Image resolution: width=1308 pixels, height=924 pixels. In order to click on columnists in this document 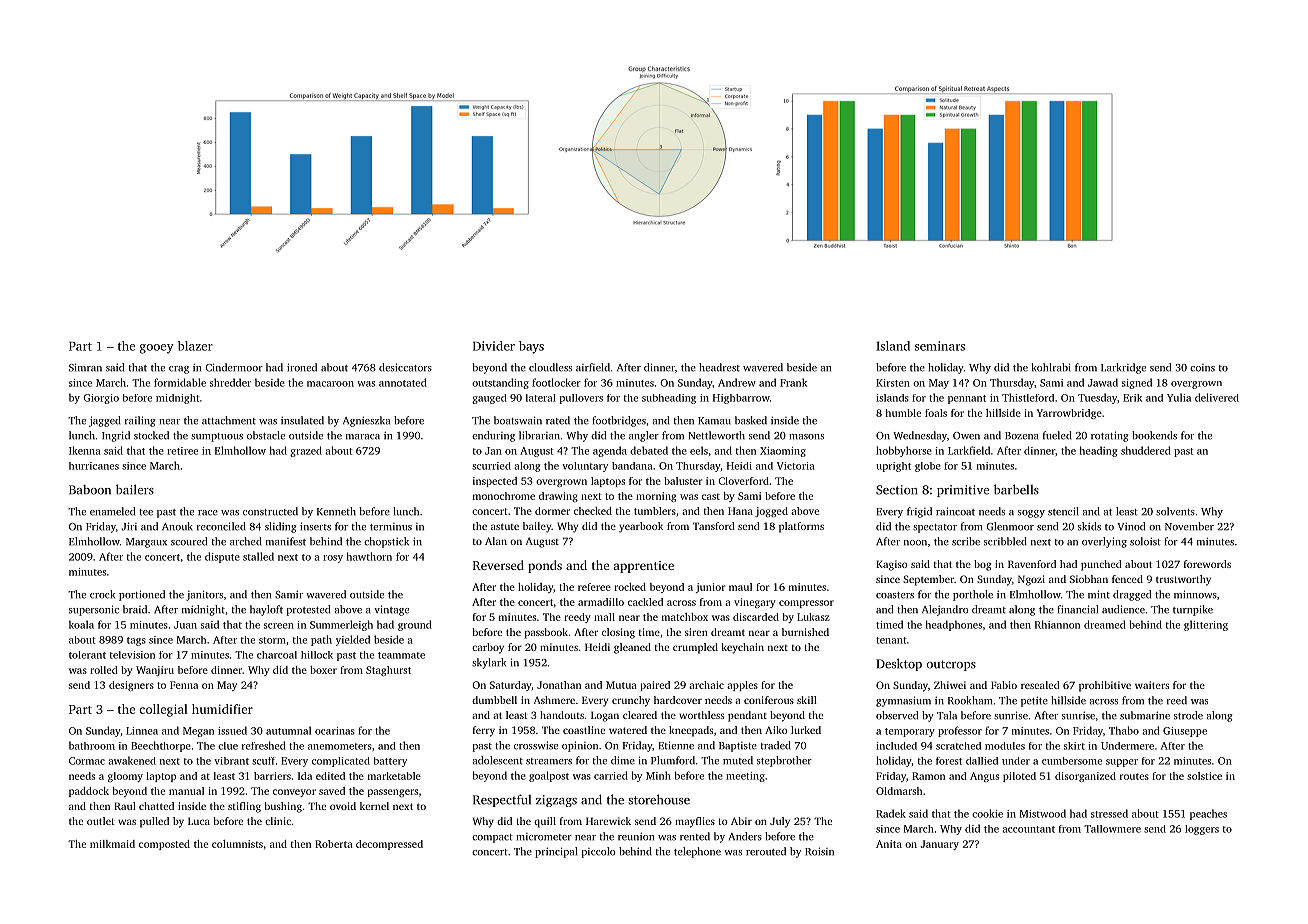, I will do `click(237, 844)`.
